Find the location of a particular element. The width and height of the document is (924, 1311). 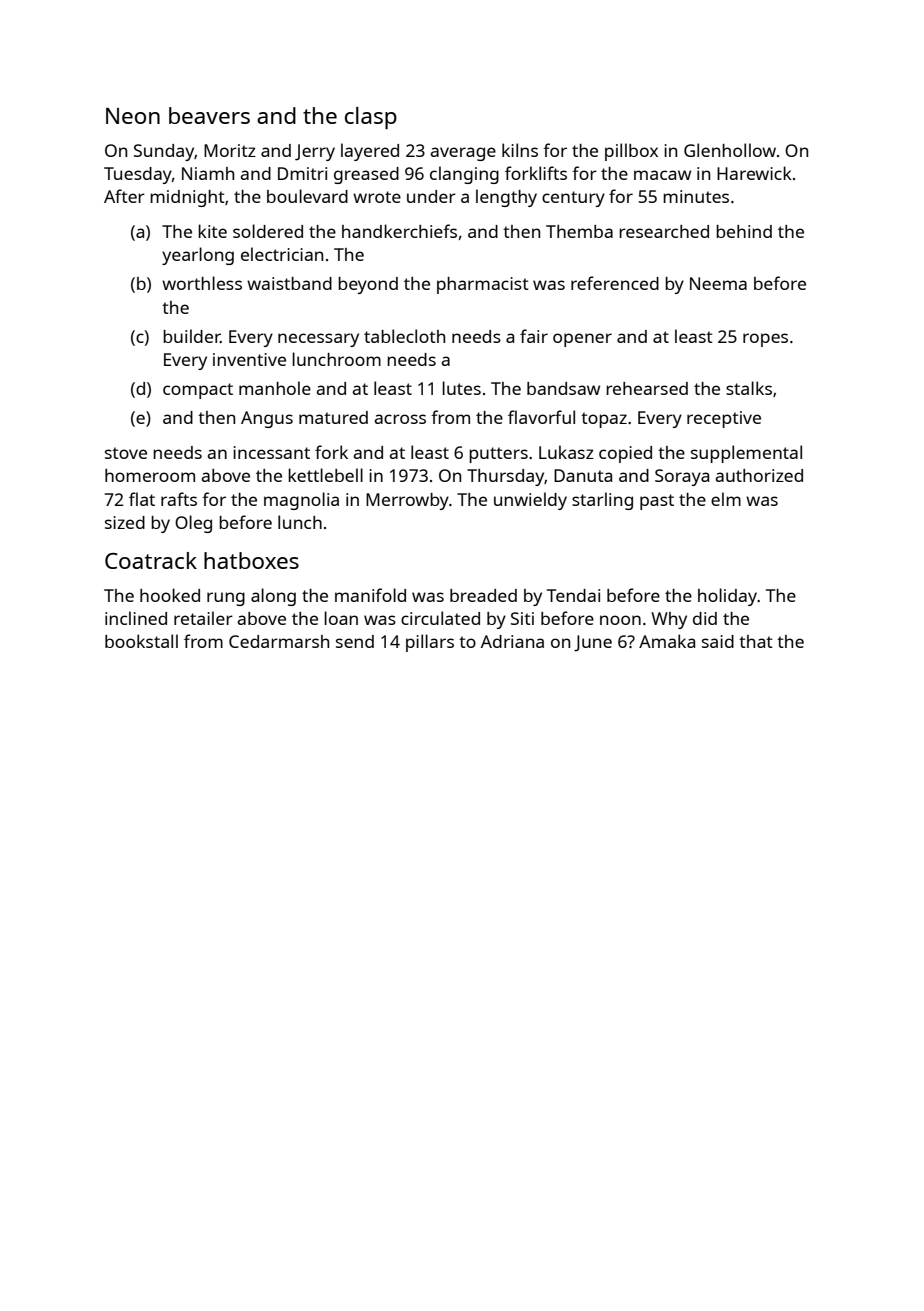

that is located at coordinates (756, 641).
